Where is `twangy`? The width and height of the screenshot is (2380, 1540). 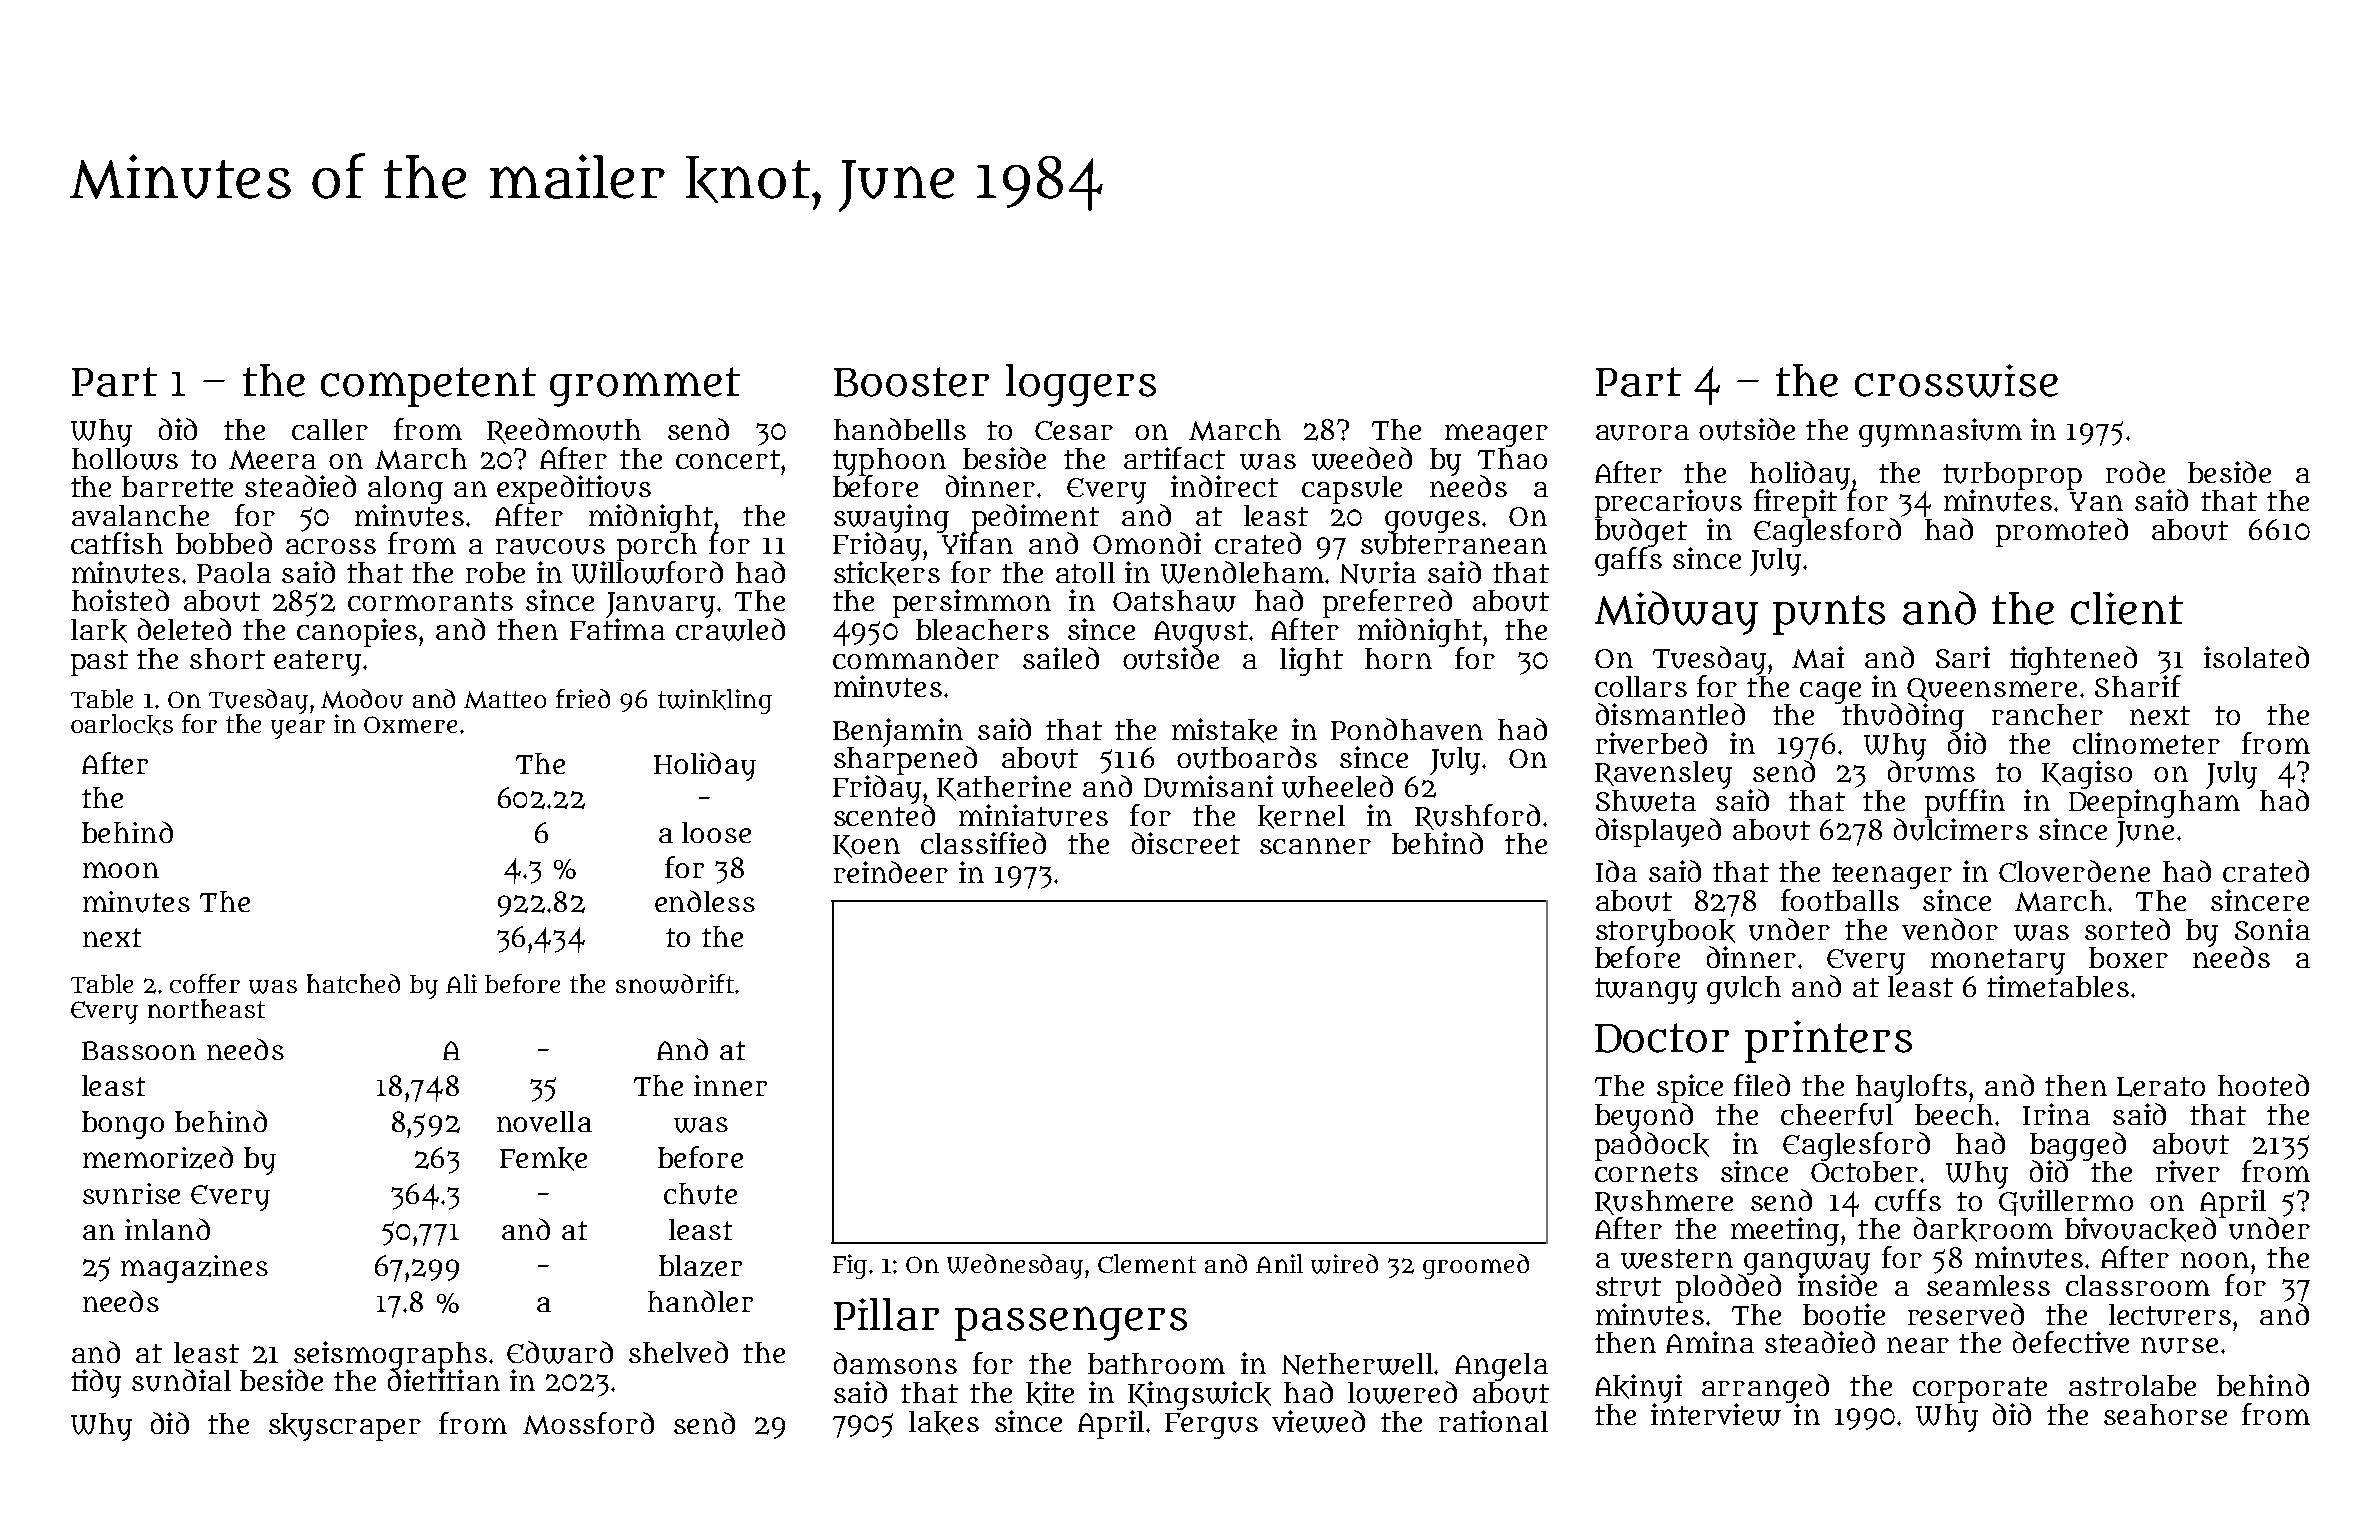
twangy is located at coordinates (1646, 991).
